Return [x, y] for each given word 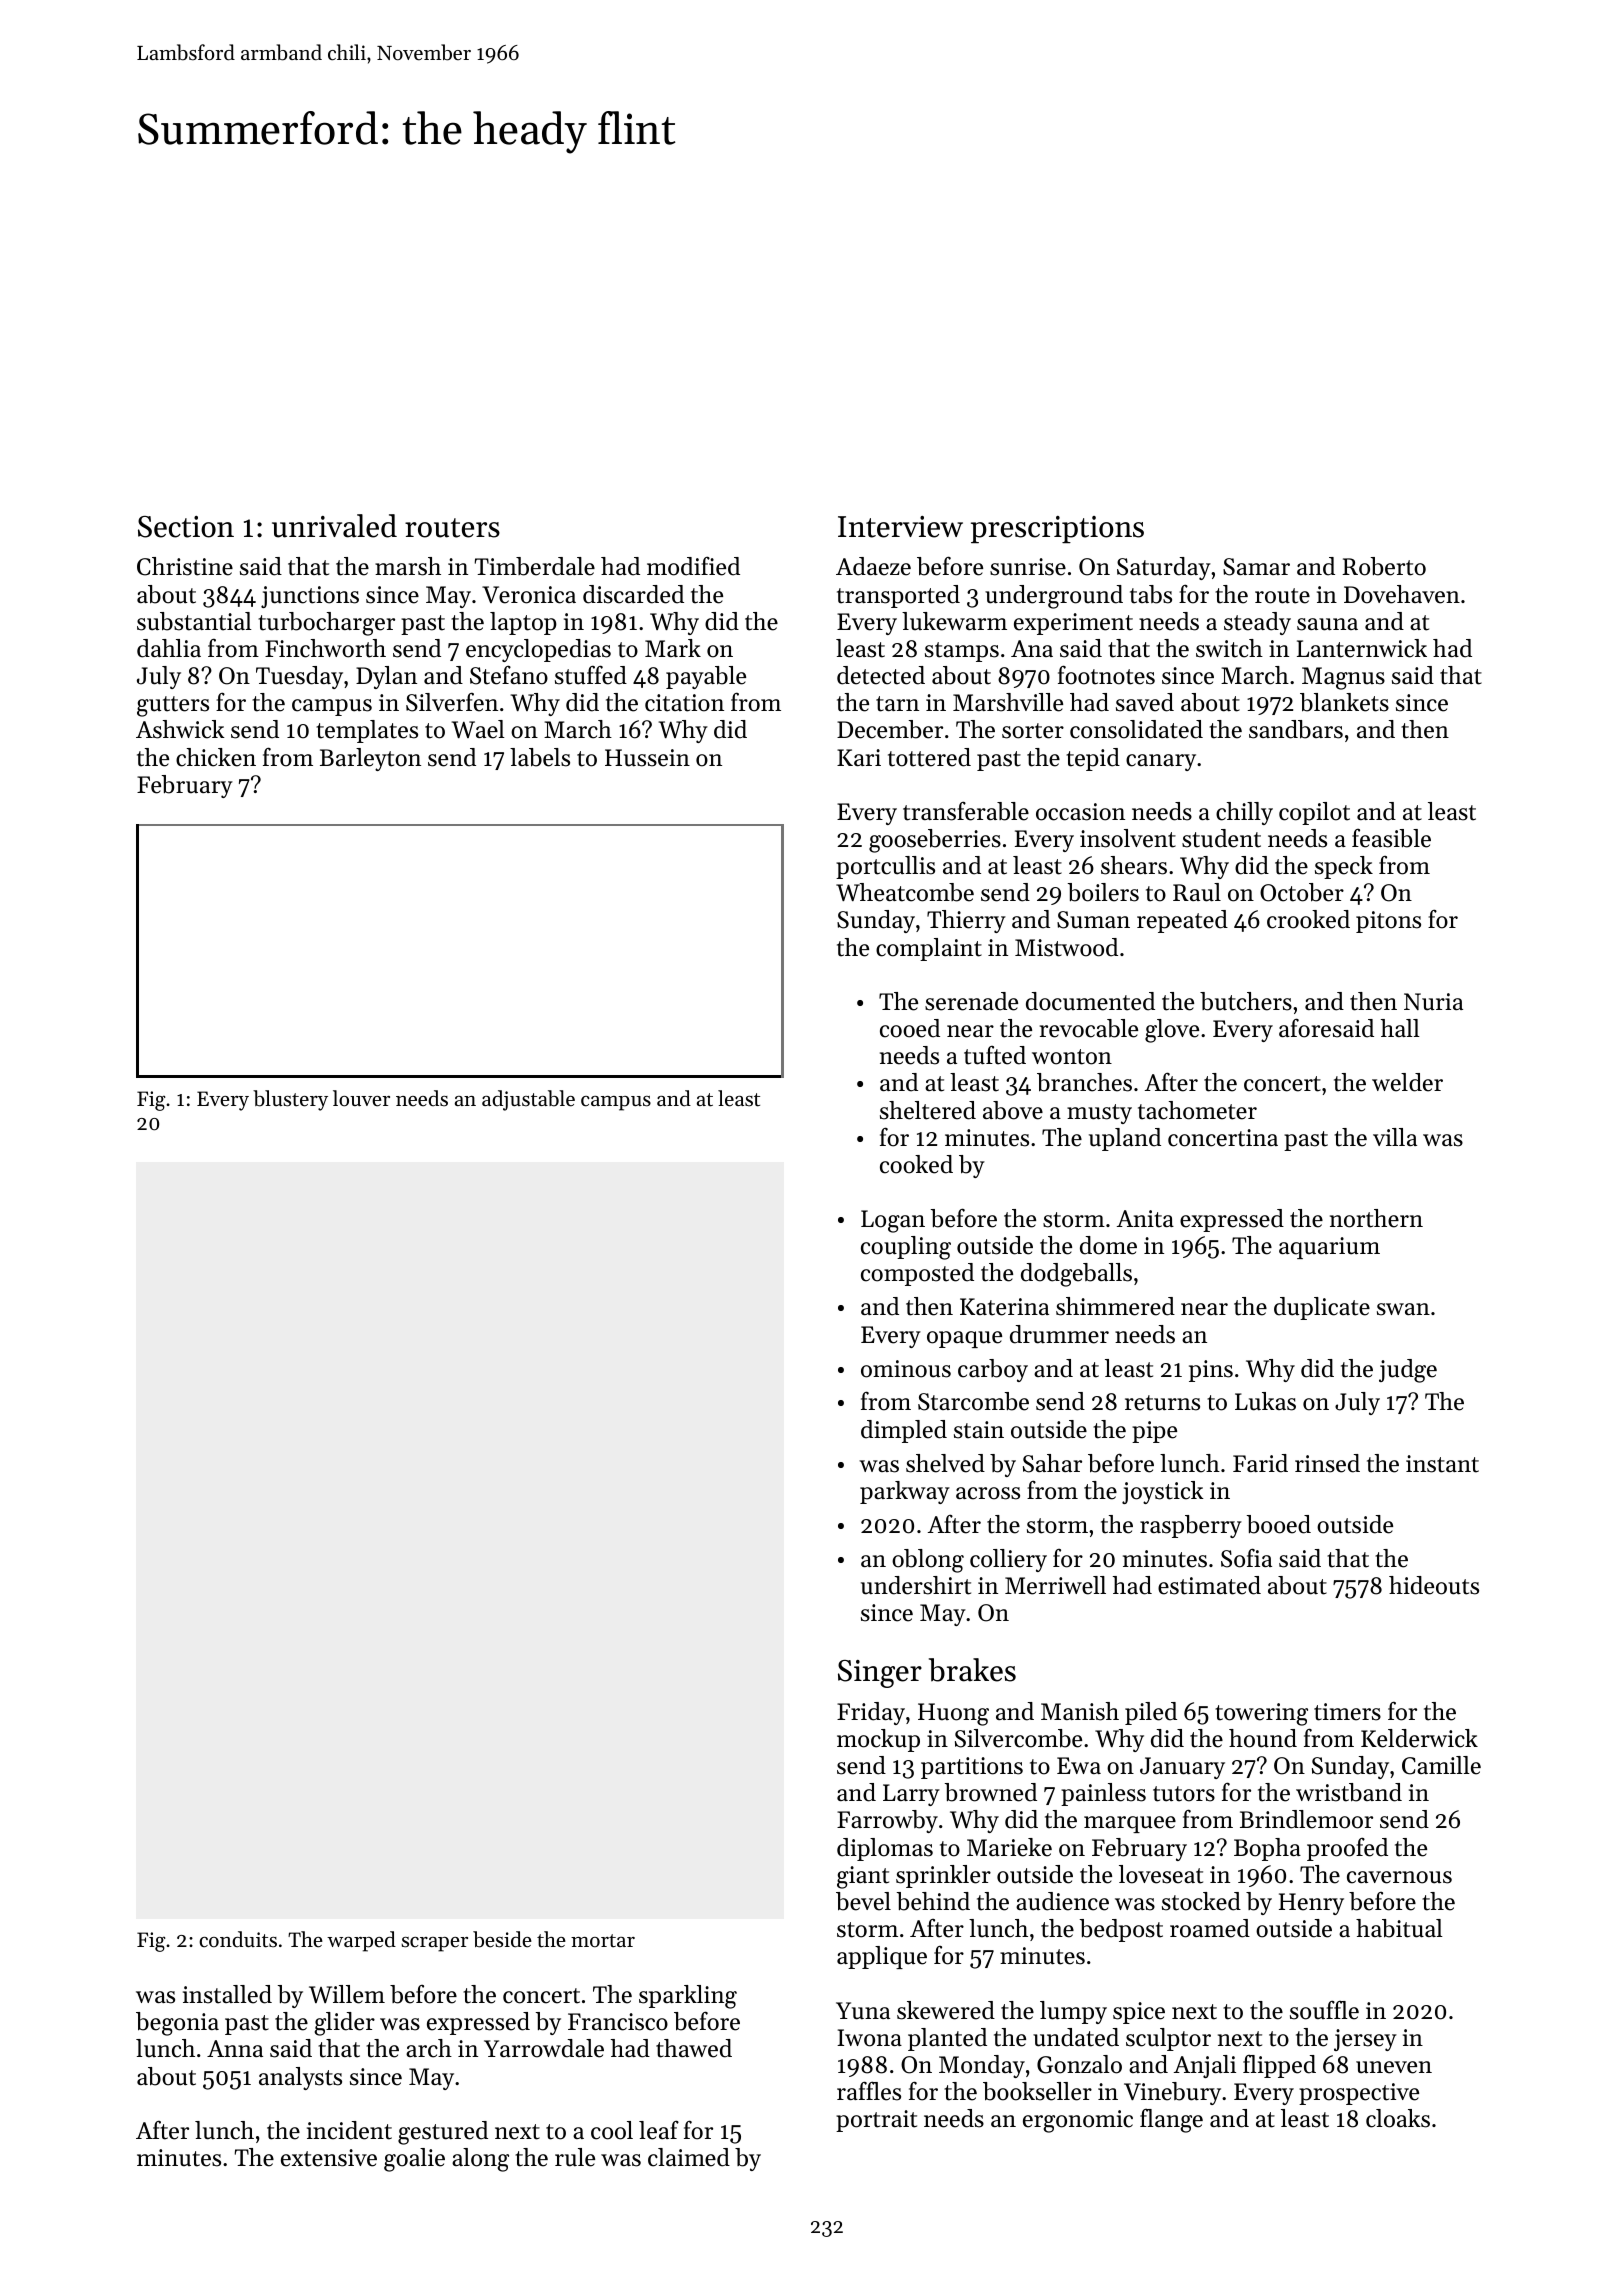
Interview [900, 527]
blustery [290, 1100]
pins [1211, 1371]
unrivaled [334, 526]
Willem [347, 1994]
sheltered [928, 1110]
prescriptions [1057, 529]
